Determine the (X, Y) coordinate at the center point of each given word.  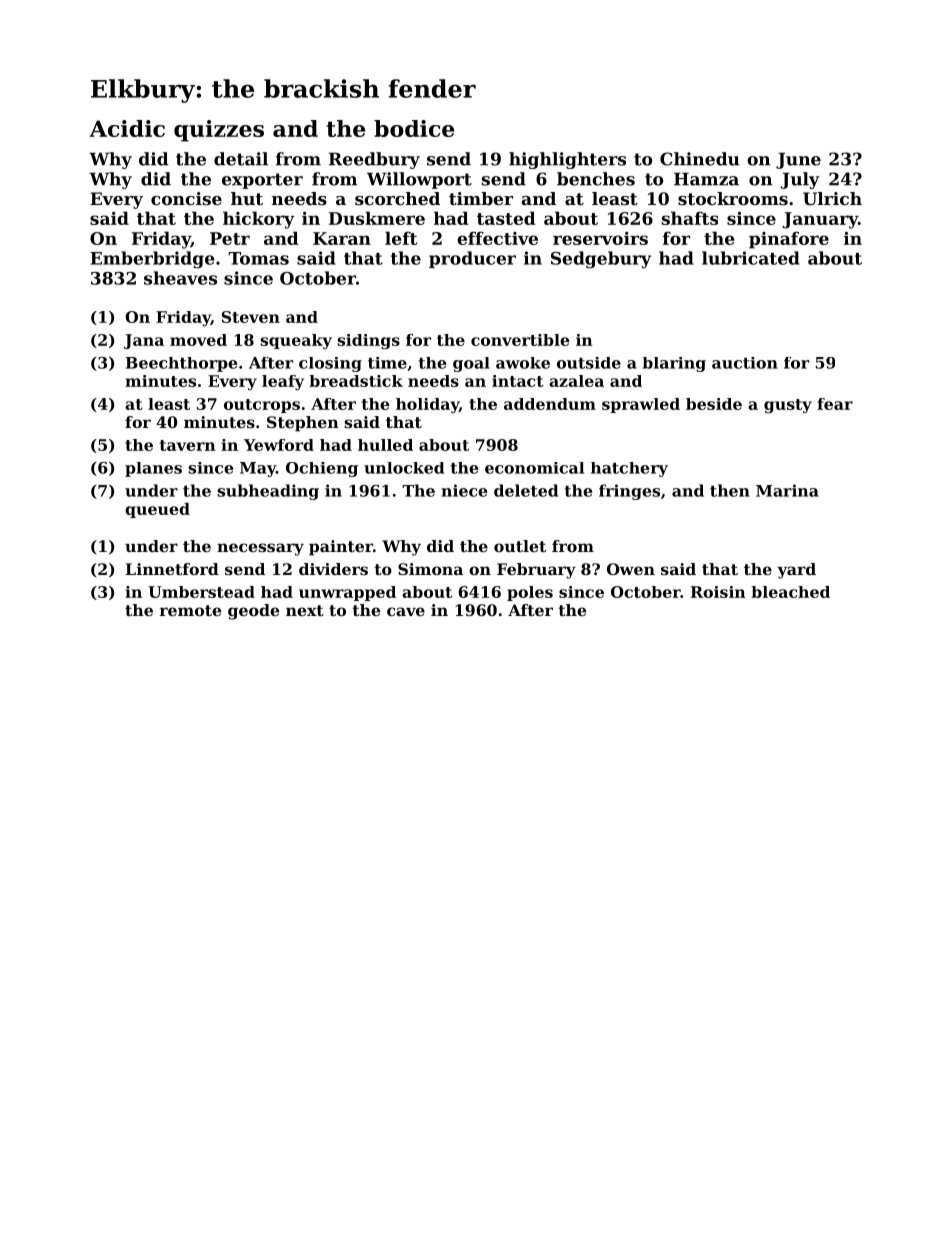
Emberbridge (152, 260)
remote (190, 610)
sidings (368, 341)
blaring (674, 364)
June (798, 161)
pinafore (789, 240)
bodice (414, 128)
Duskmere (377, 218)
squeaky (296, 341)
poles (530, 593)
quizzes (219, 131)
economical (534, 468)
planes (153, 469)
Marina (787, 490)
